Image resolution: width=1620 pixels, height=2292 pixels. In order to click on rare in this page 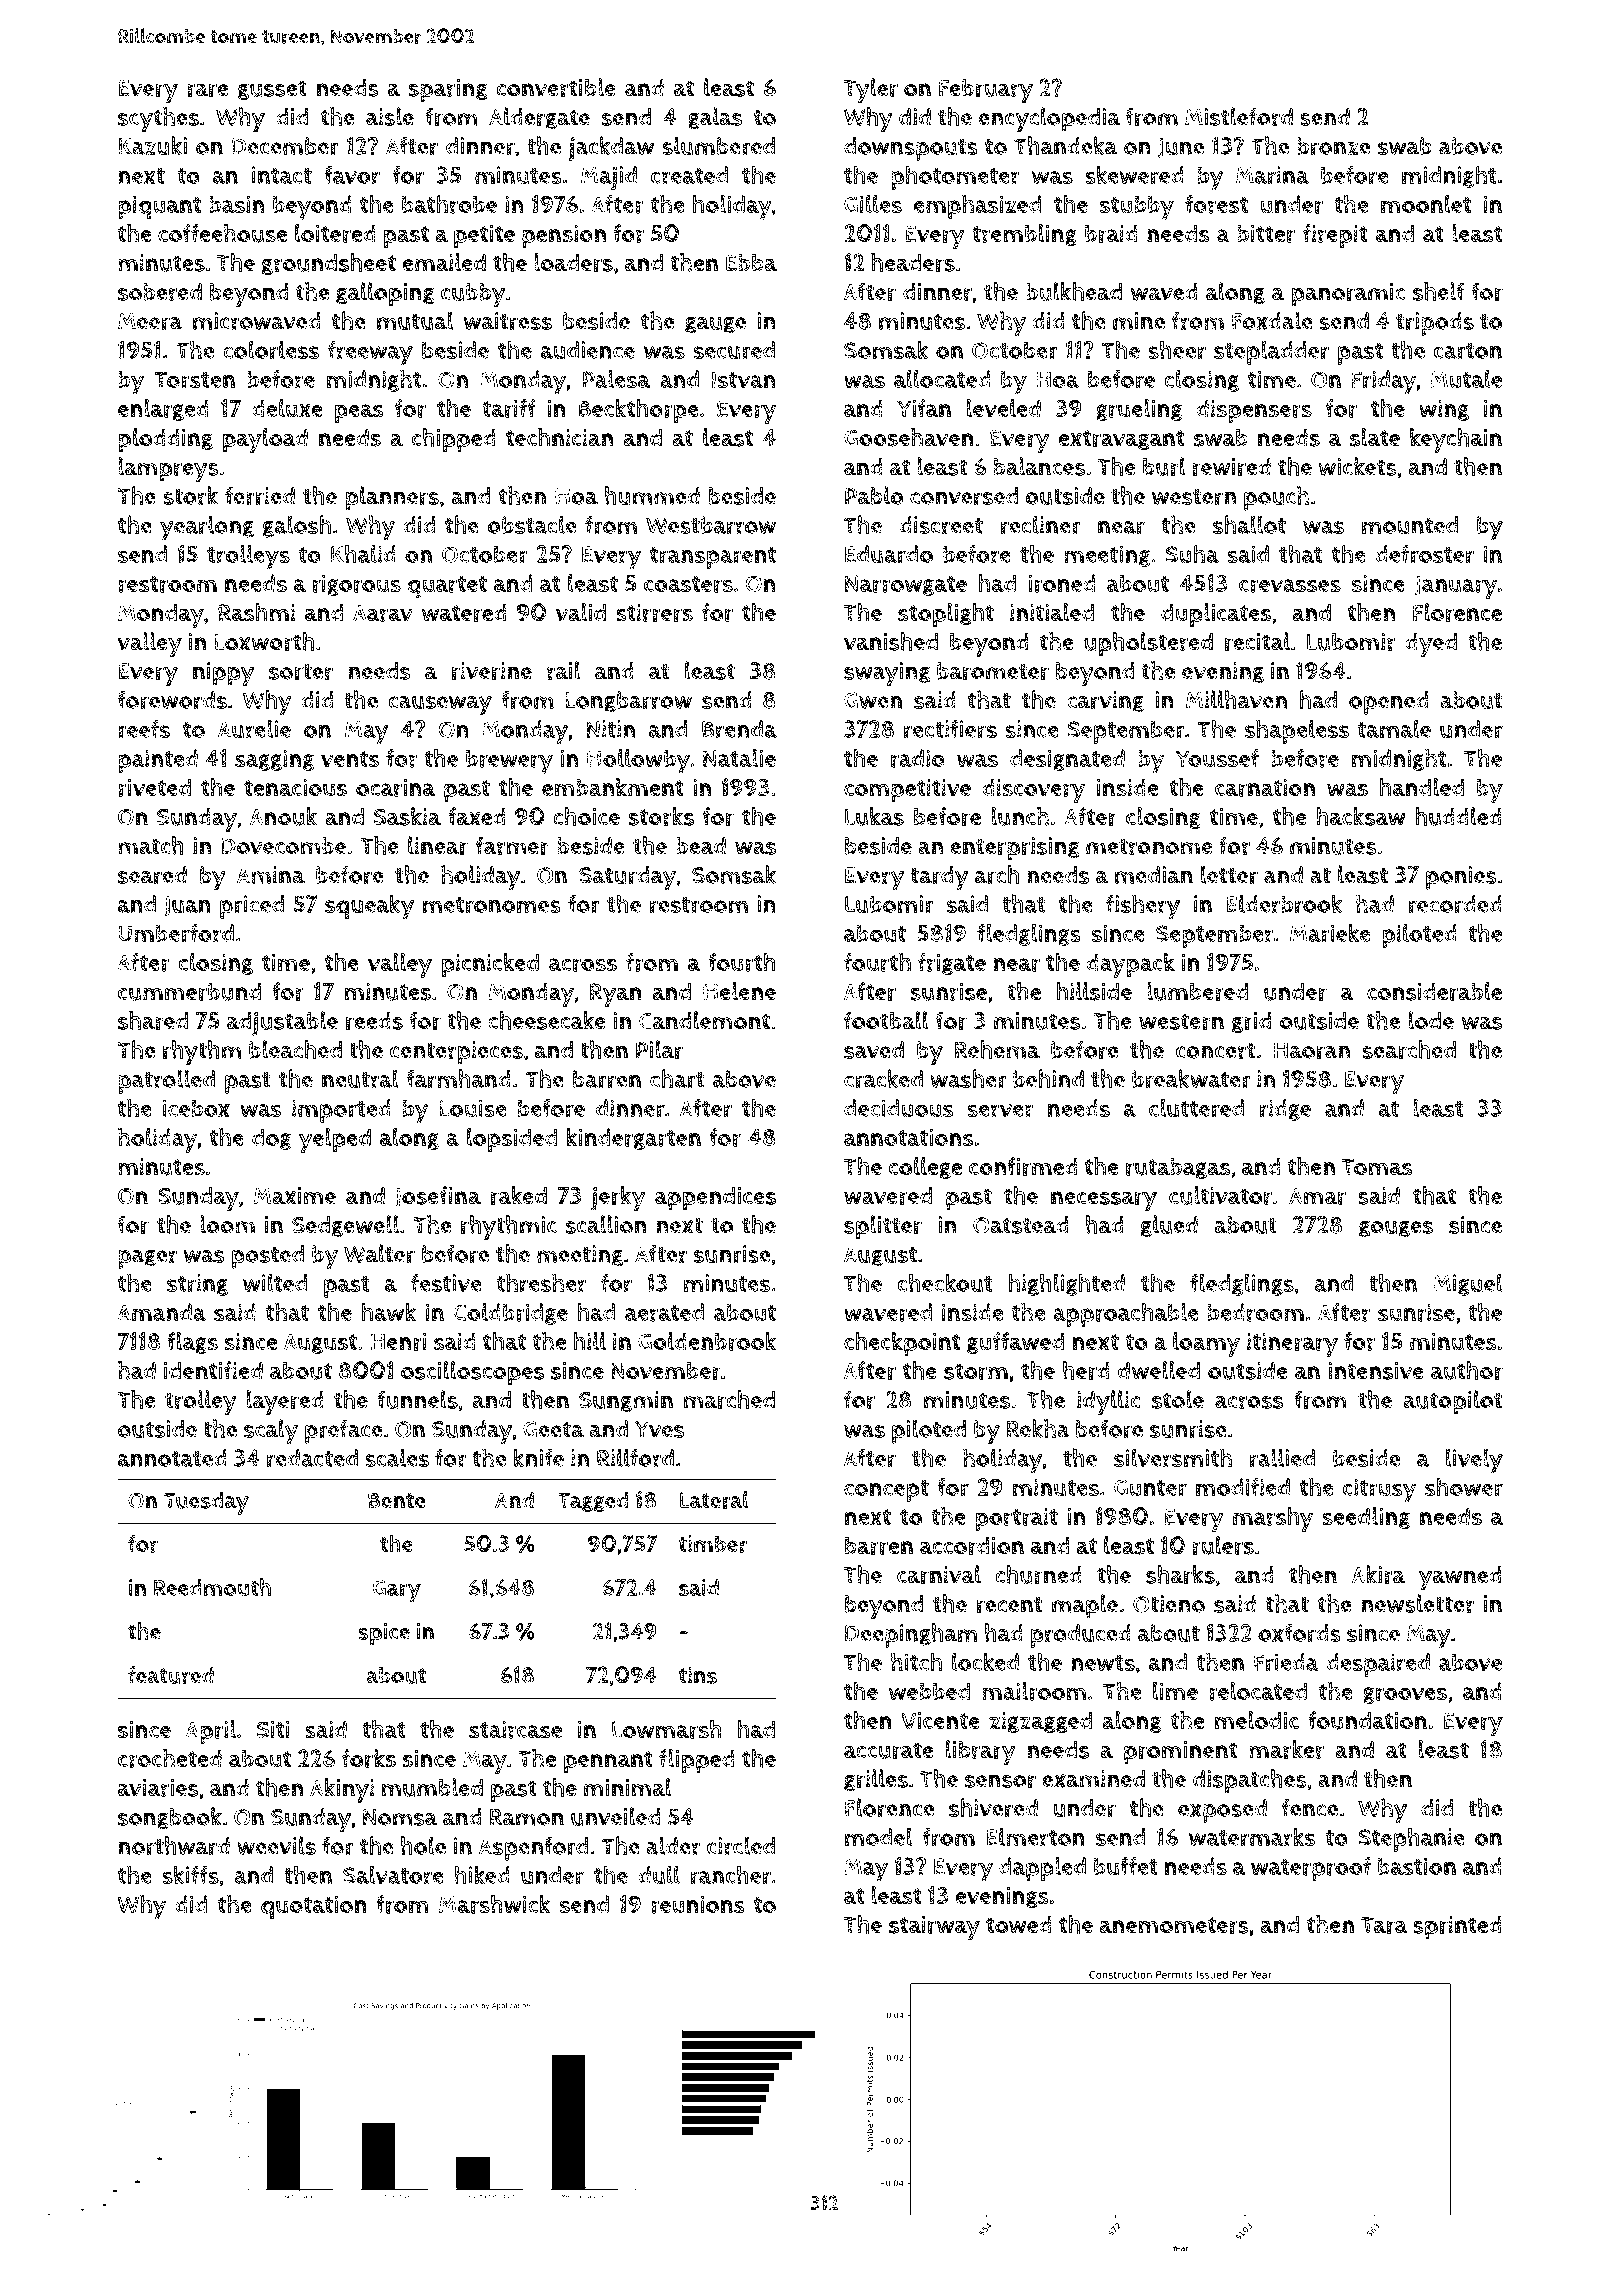, I will do `click(207, 90)`.
